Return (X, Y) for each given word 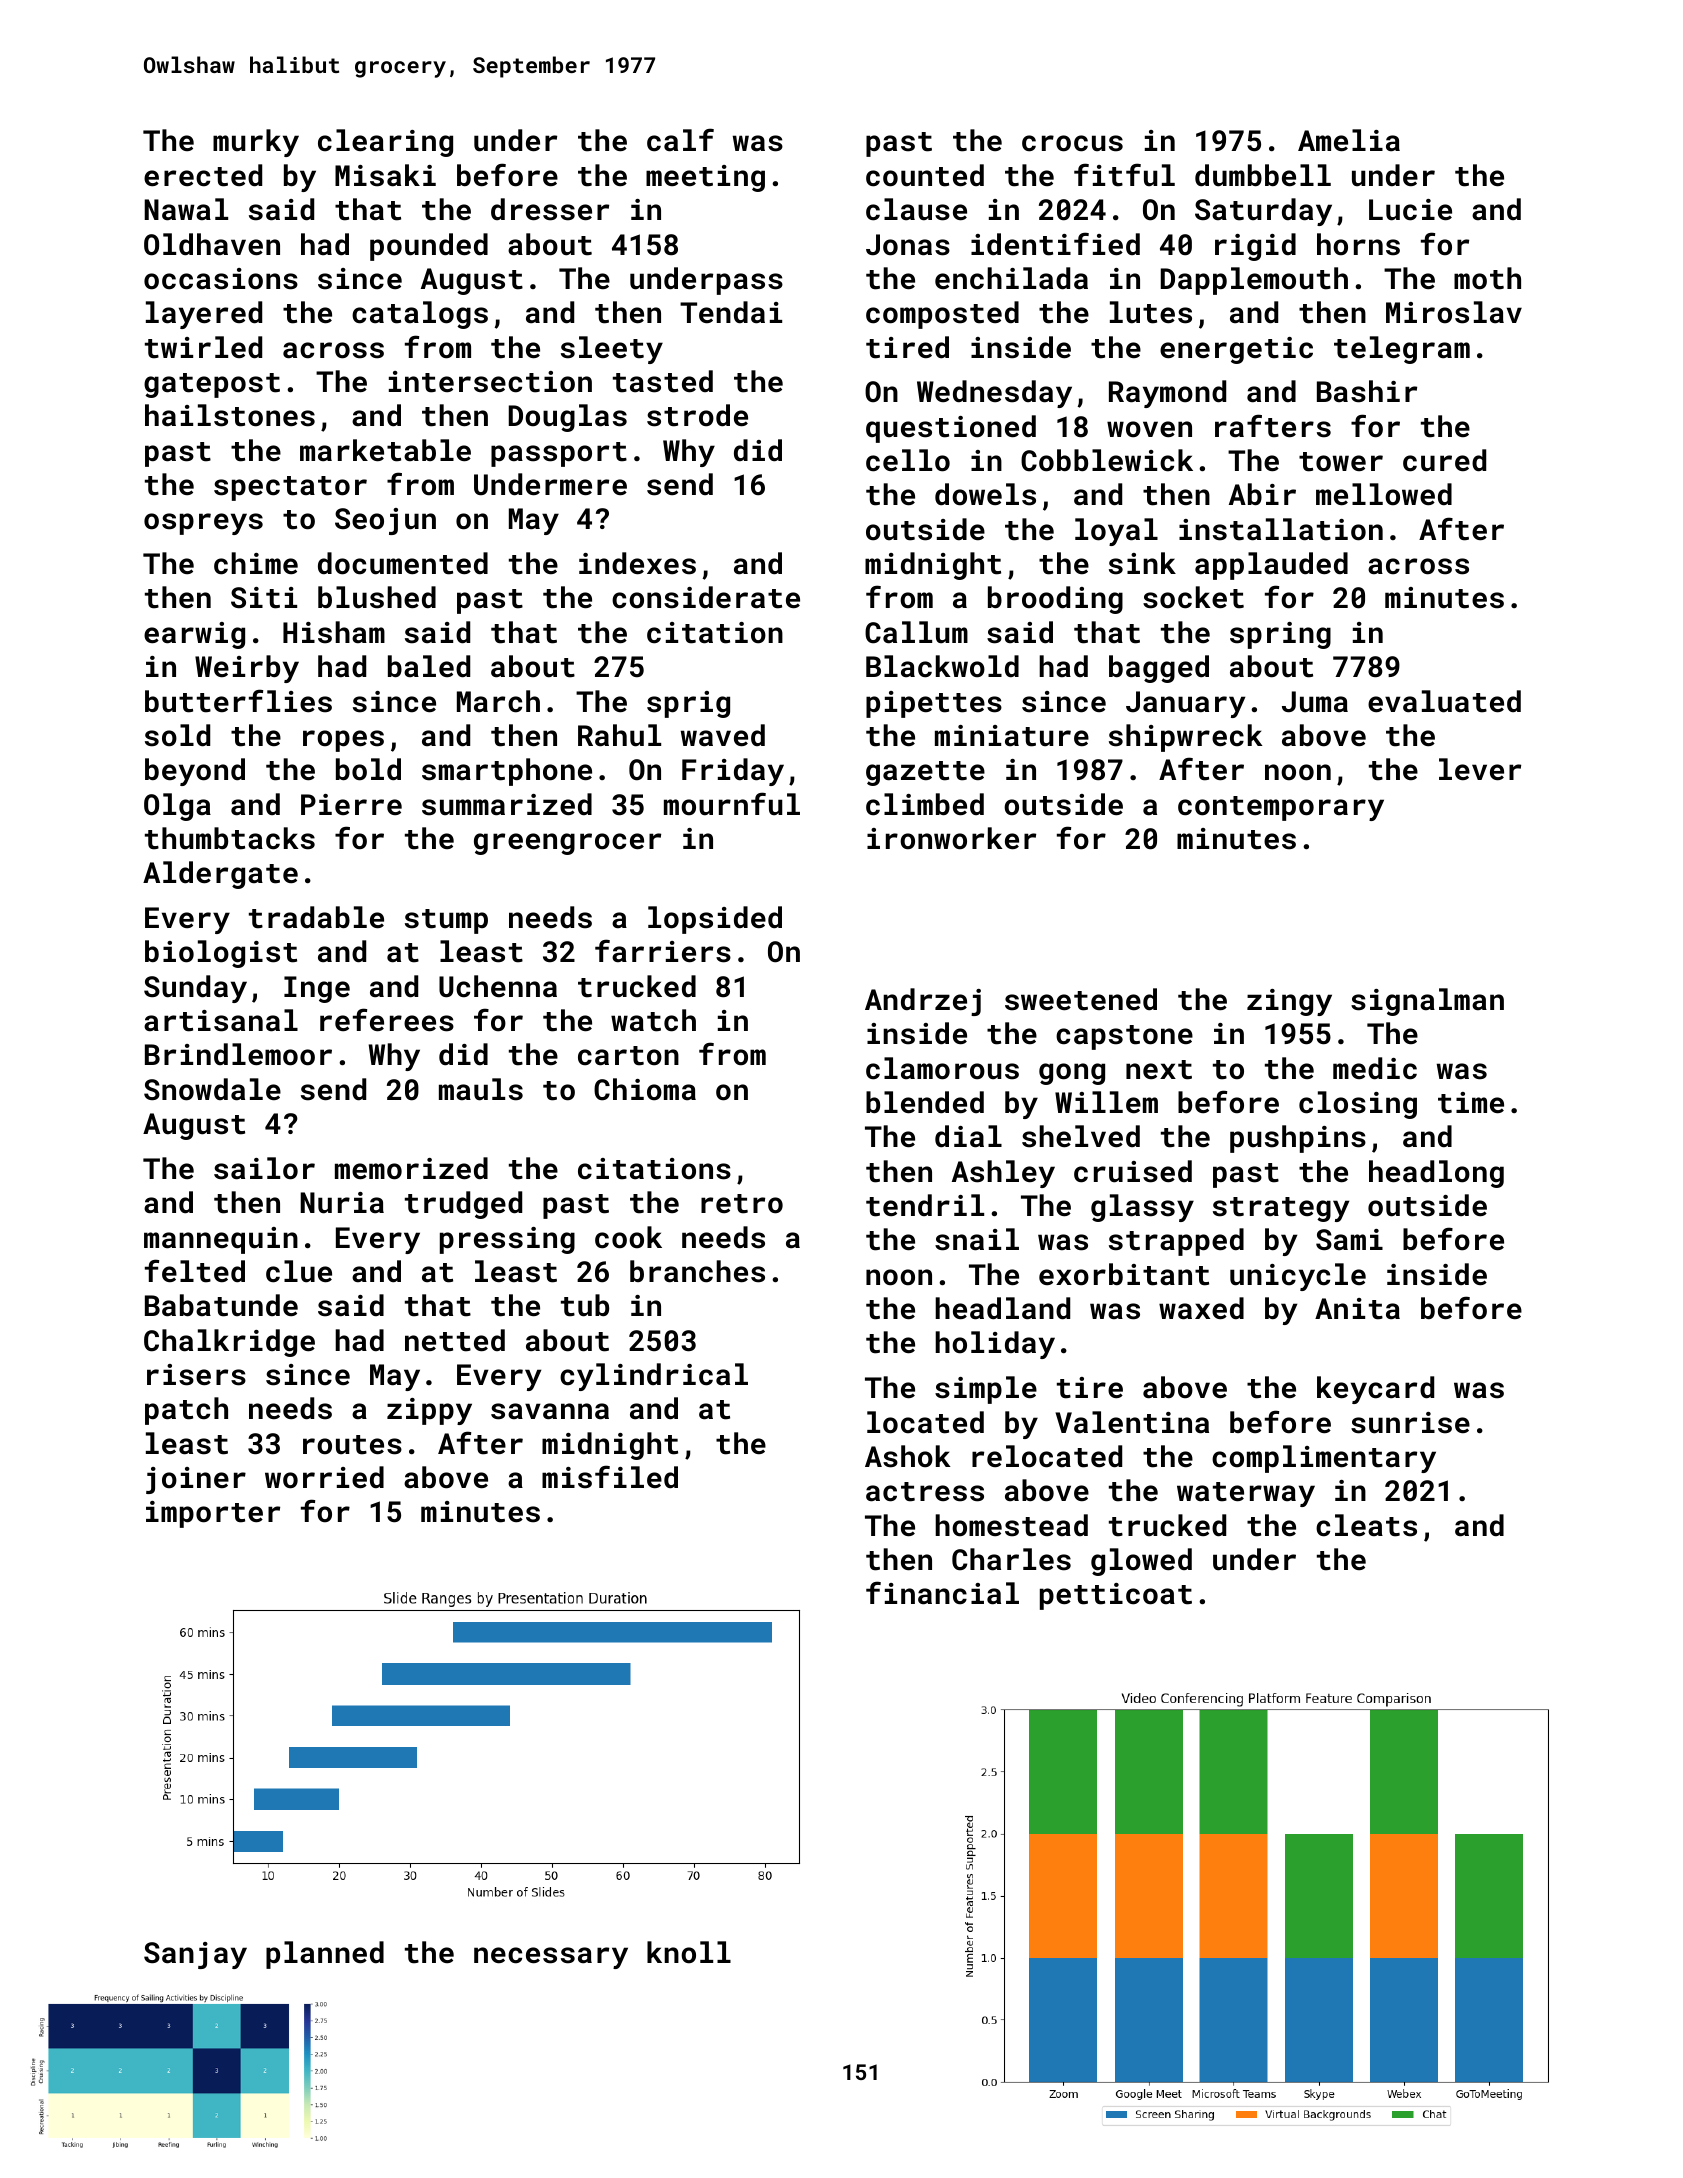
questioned (951, 429)
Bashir (1367, 391)
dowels (985, 494)
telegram (1402, 350)
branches (697, 1271)
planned (325, 1955)
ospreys (203, 524)
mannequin (221, 1240)
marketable (385, 450)
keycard (1375, 1390)
